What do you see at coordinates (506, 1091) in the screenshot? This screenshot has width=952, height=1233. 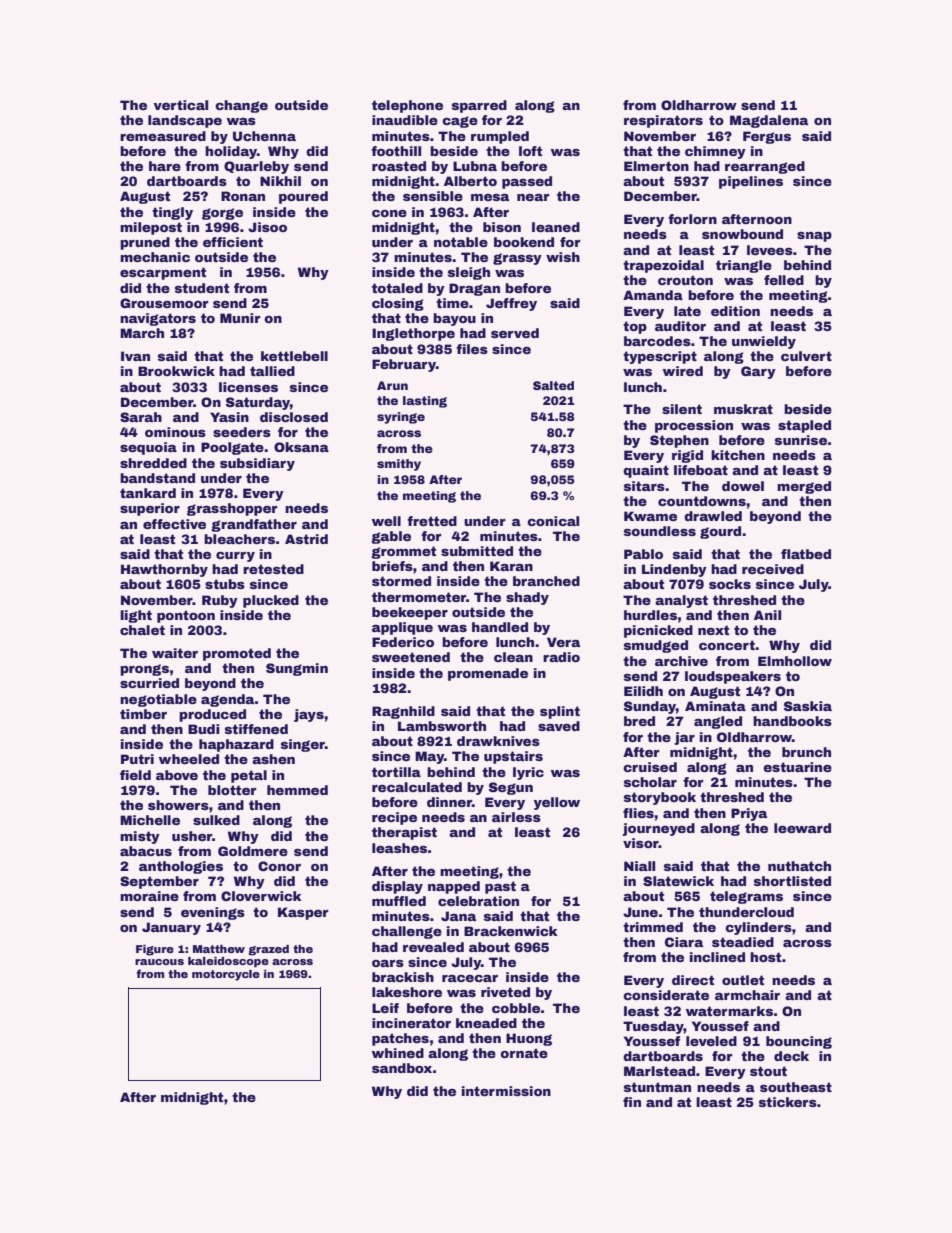 I see `intermission` at bounding box center [506, 1091].
